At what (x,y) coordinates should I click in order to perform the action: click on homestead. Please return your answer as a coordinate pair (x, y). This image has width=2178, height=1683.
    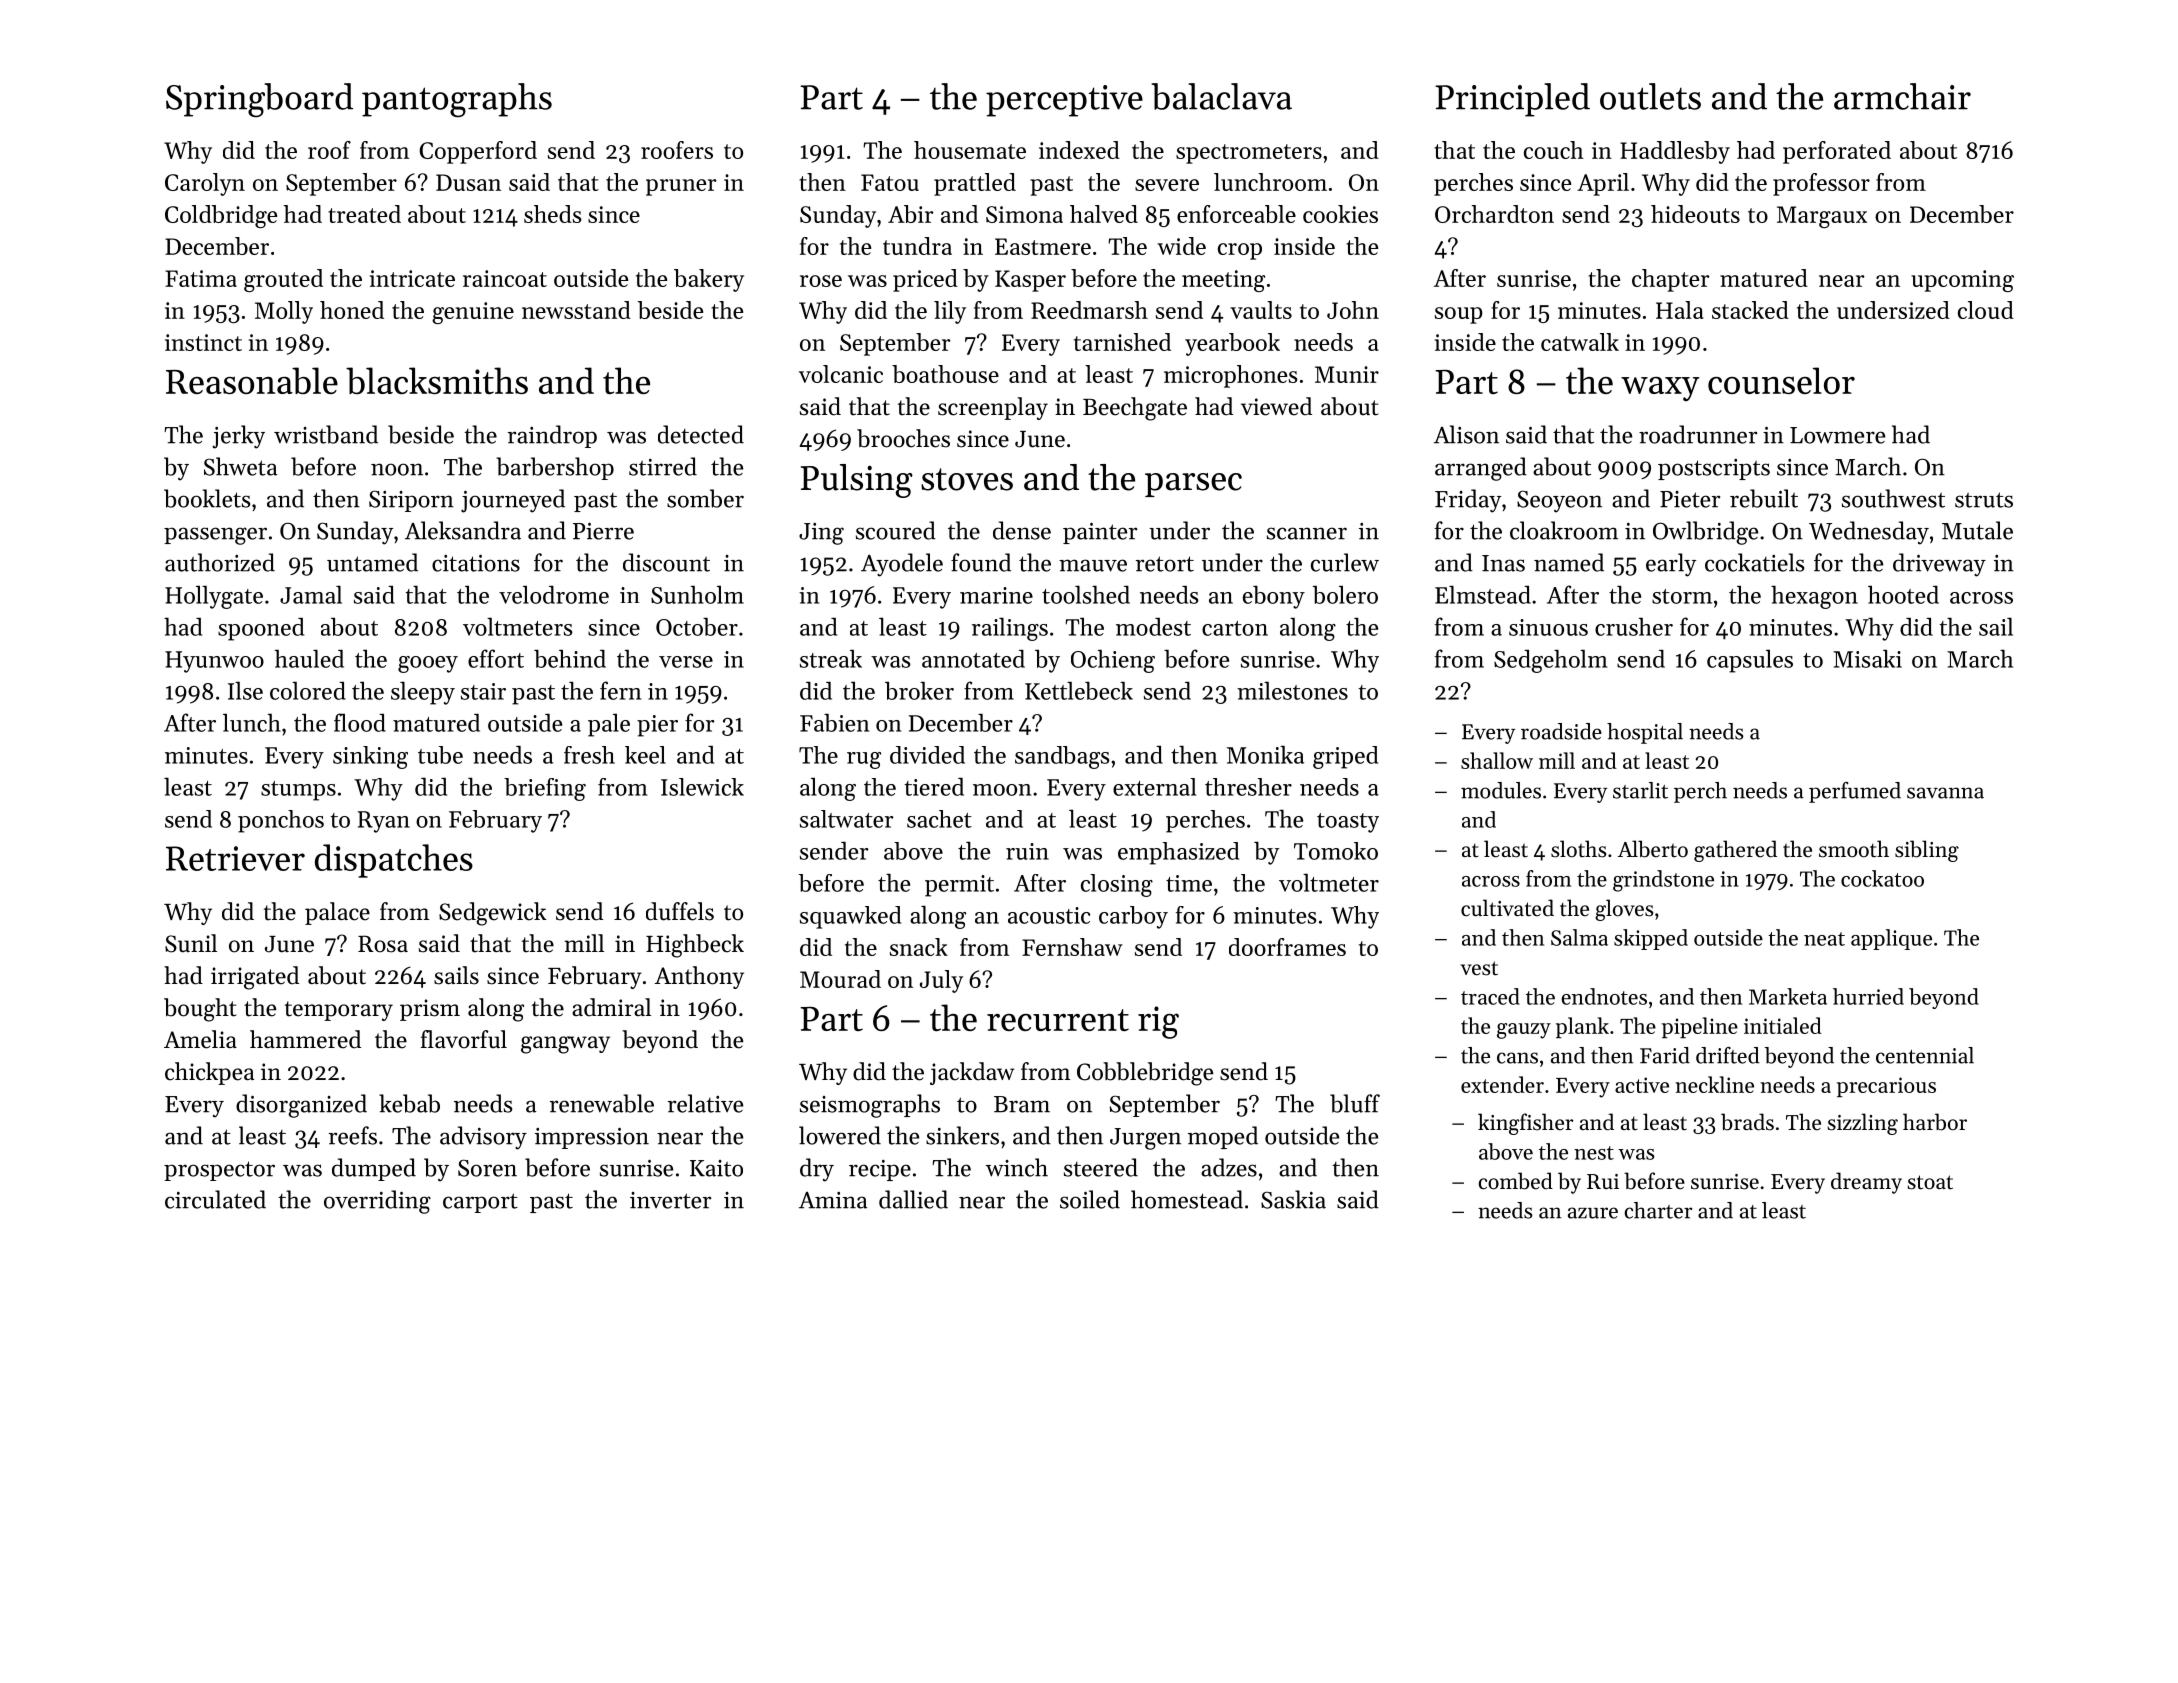
    Looking at the image, I should click on (1187, 1199).
